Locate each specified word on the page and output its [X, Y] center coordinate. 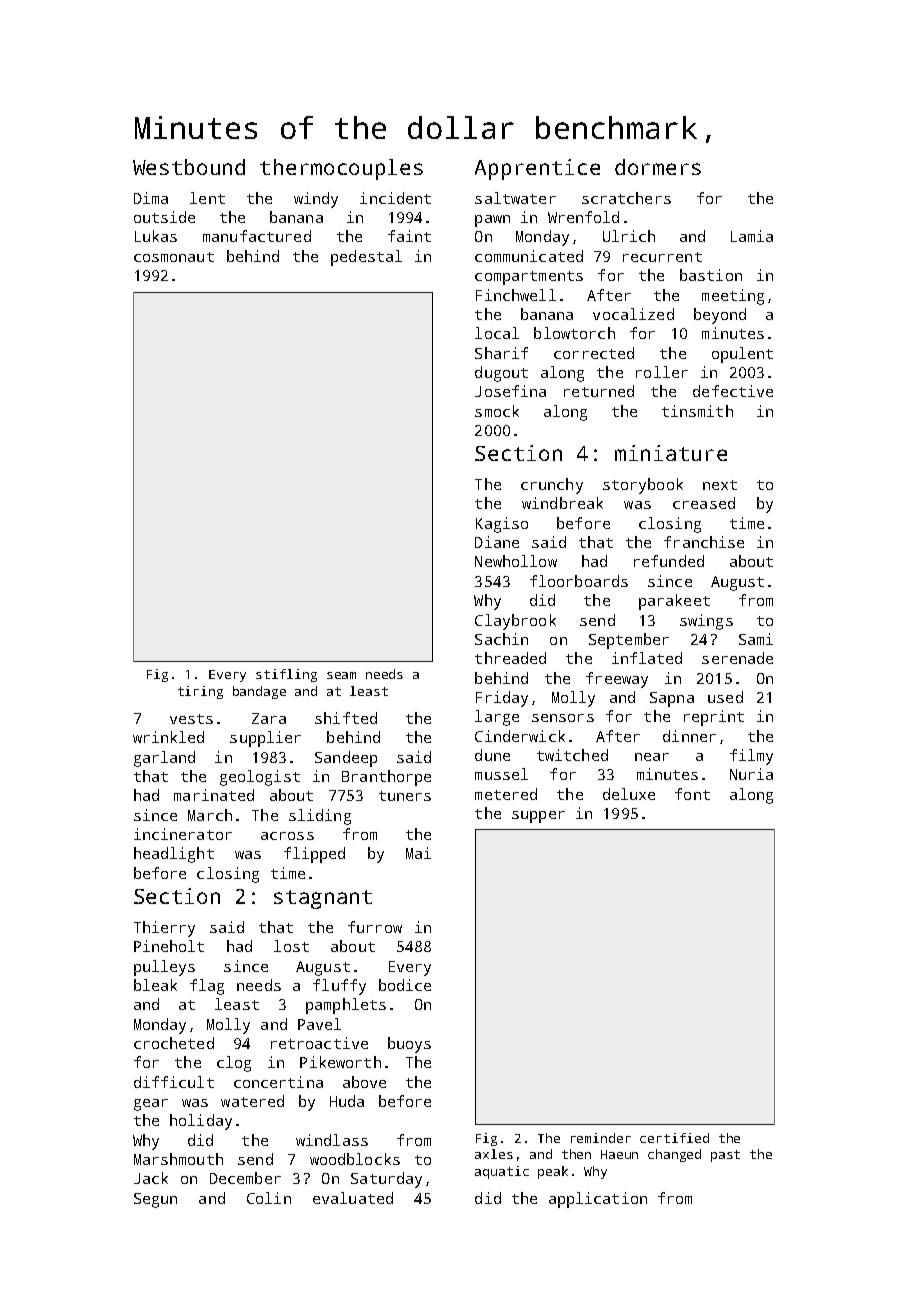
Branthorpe [386, 778]
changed [674, 1155]
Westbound [189, 167]
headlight [174, 855]
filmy [751, 757]
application [598, 1200]
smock [497, 411]
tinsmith [697, 411]
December [245, 1178]
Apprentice [537, 169]
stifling [286, 675]
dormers [658, 167]
